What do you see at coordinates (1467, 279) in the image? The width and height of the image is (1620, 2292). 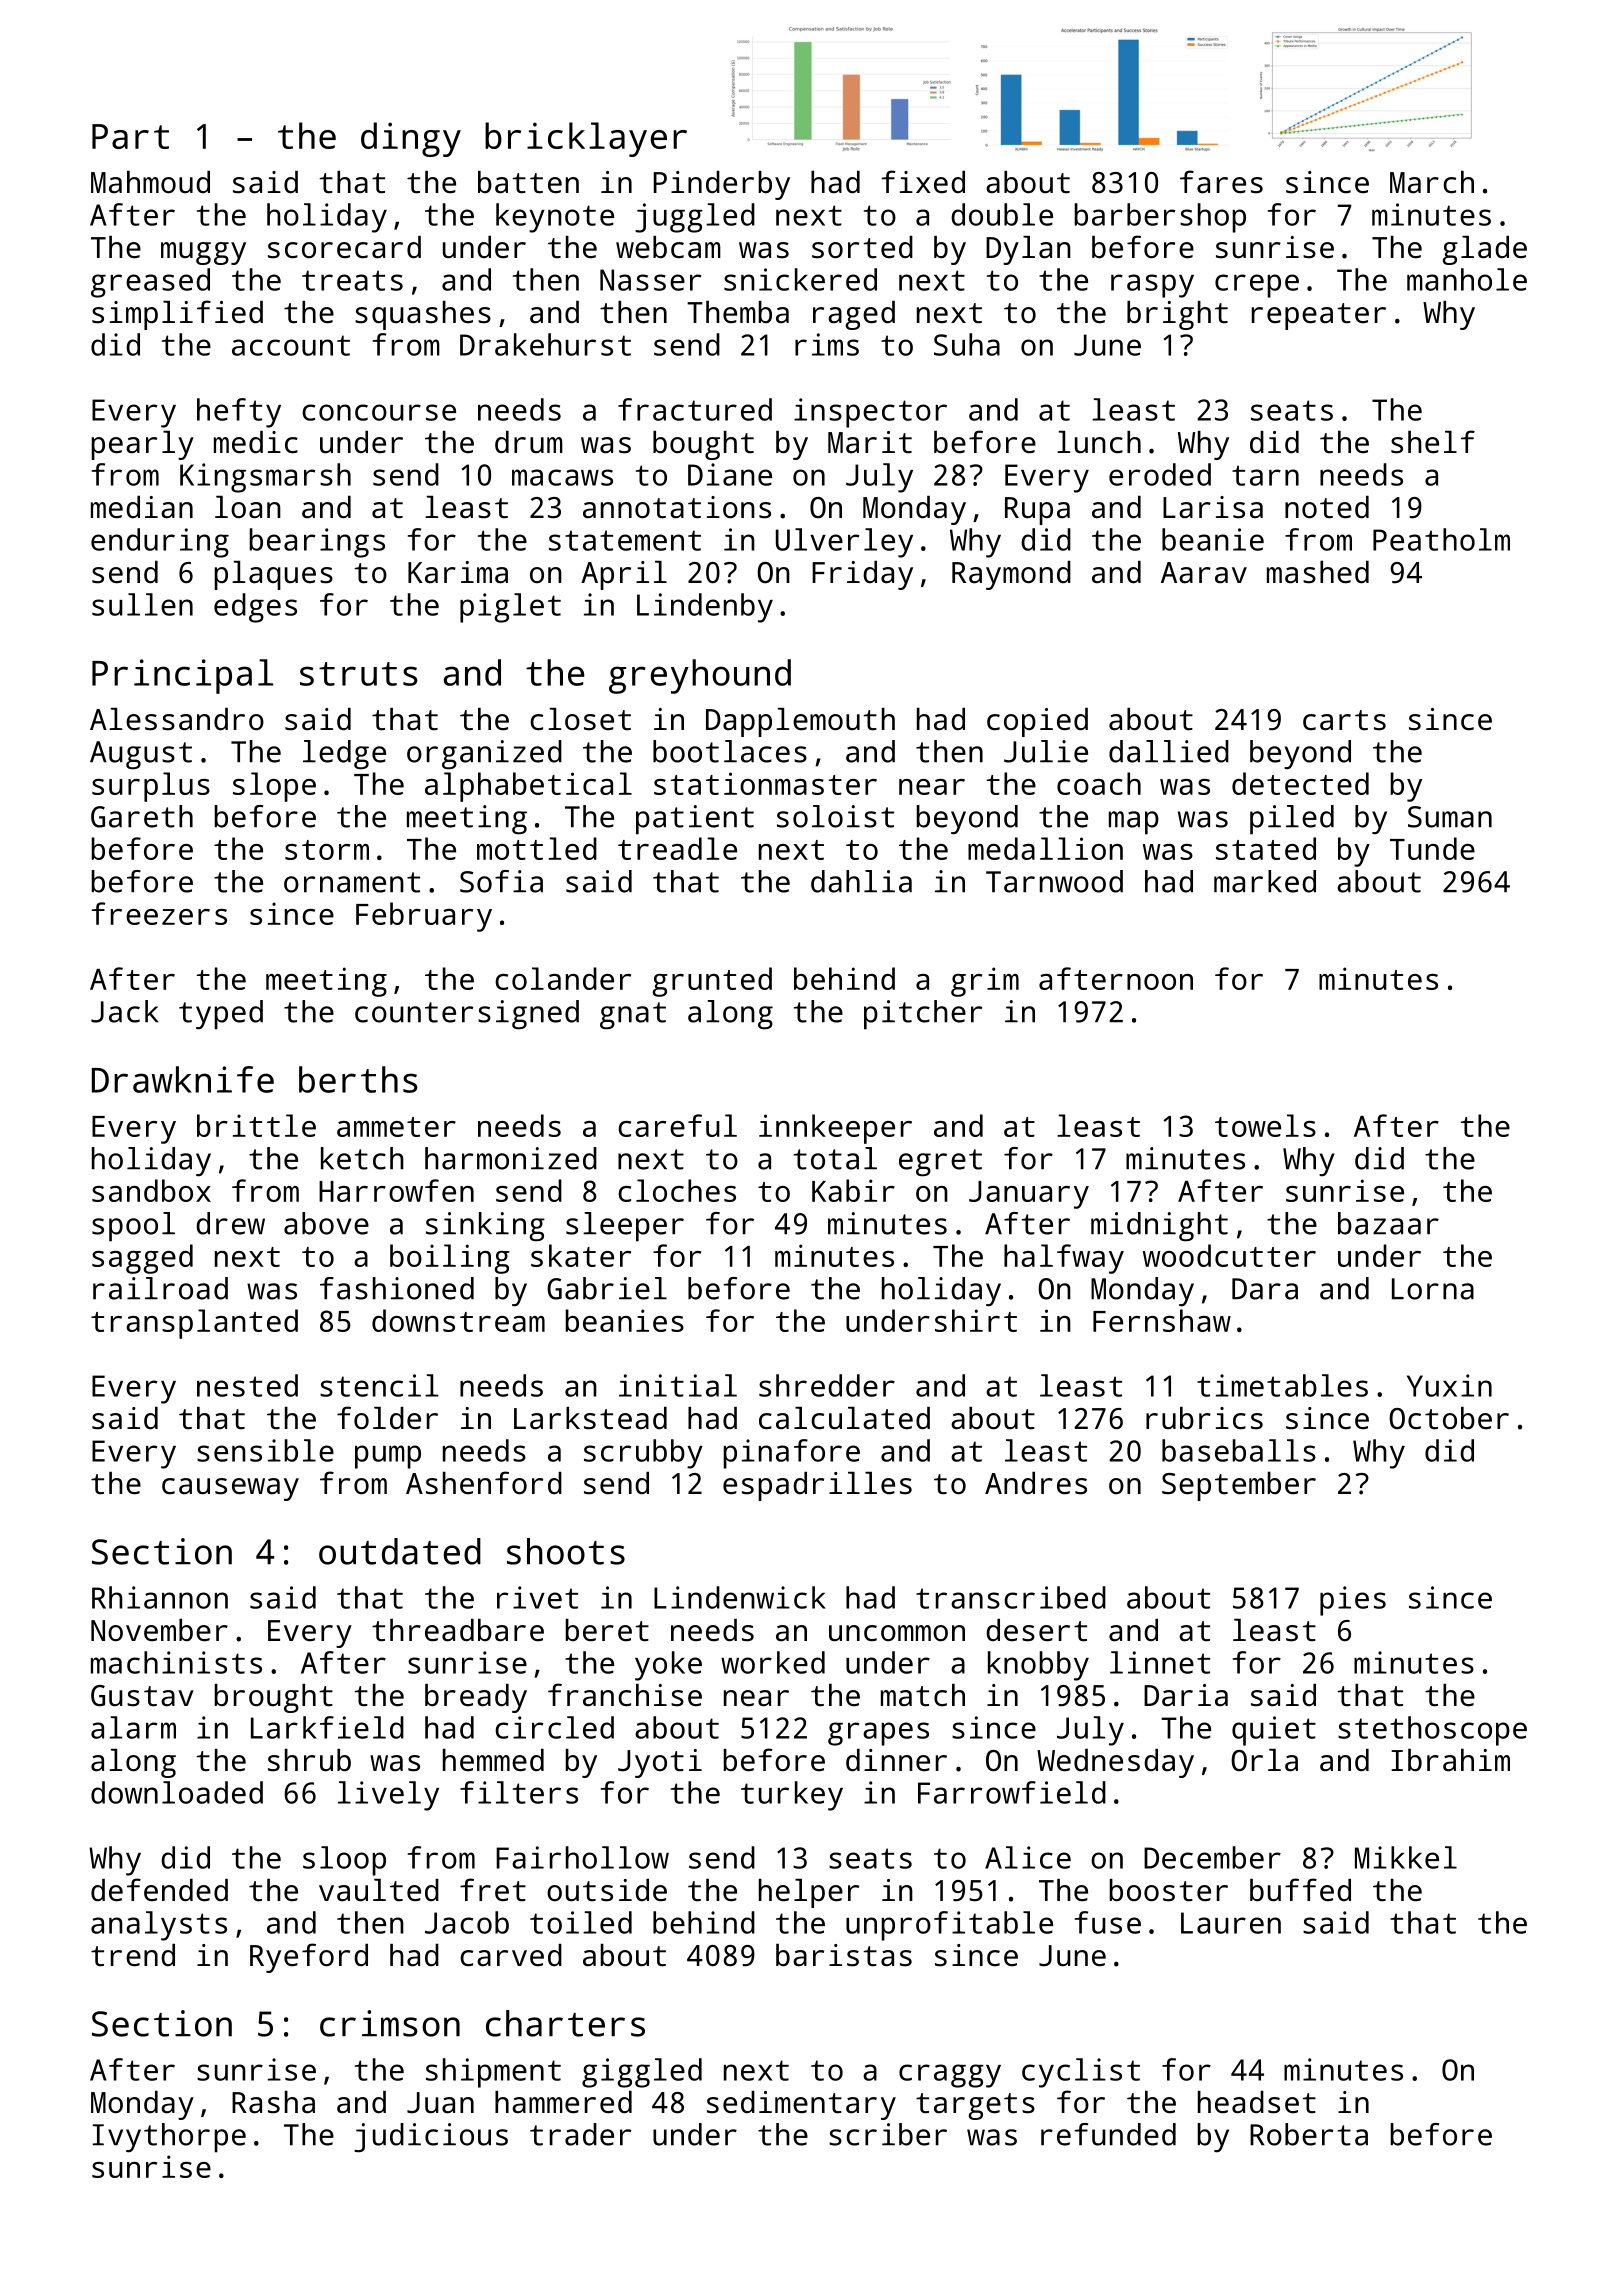 I see `manhole` at bounding box center [1467, 279].
